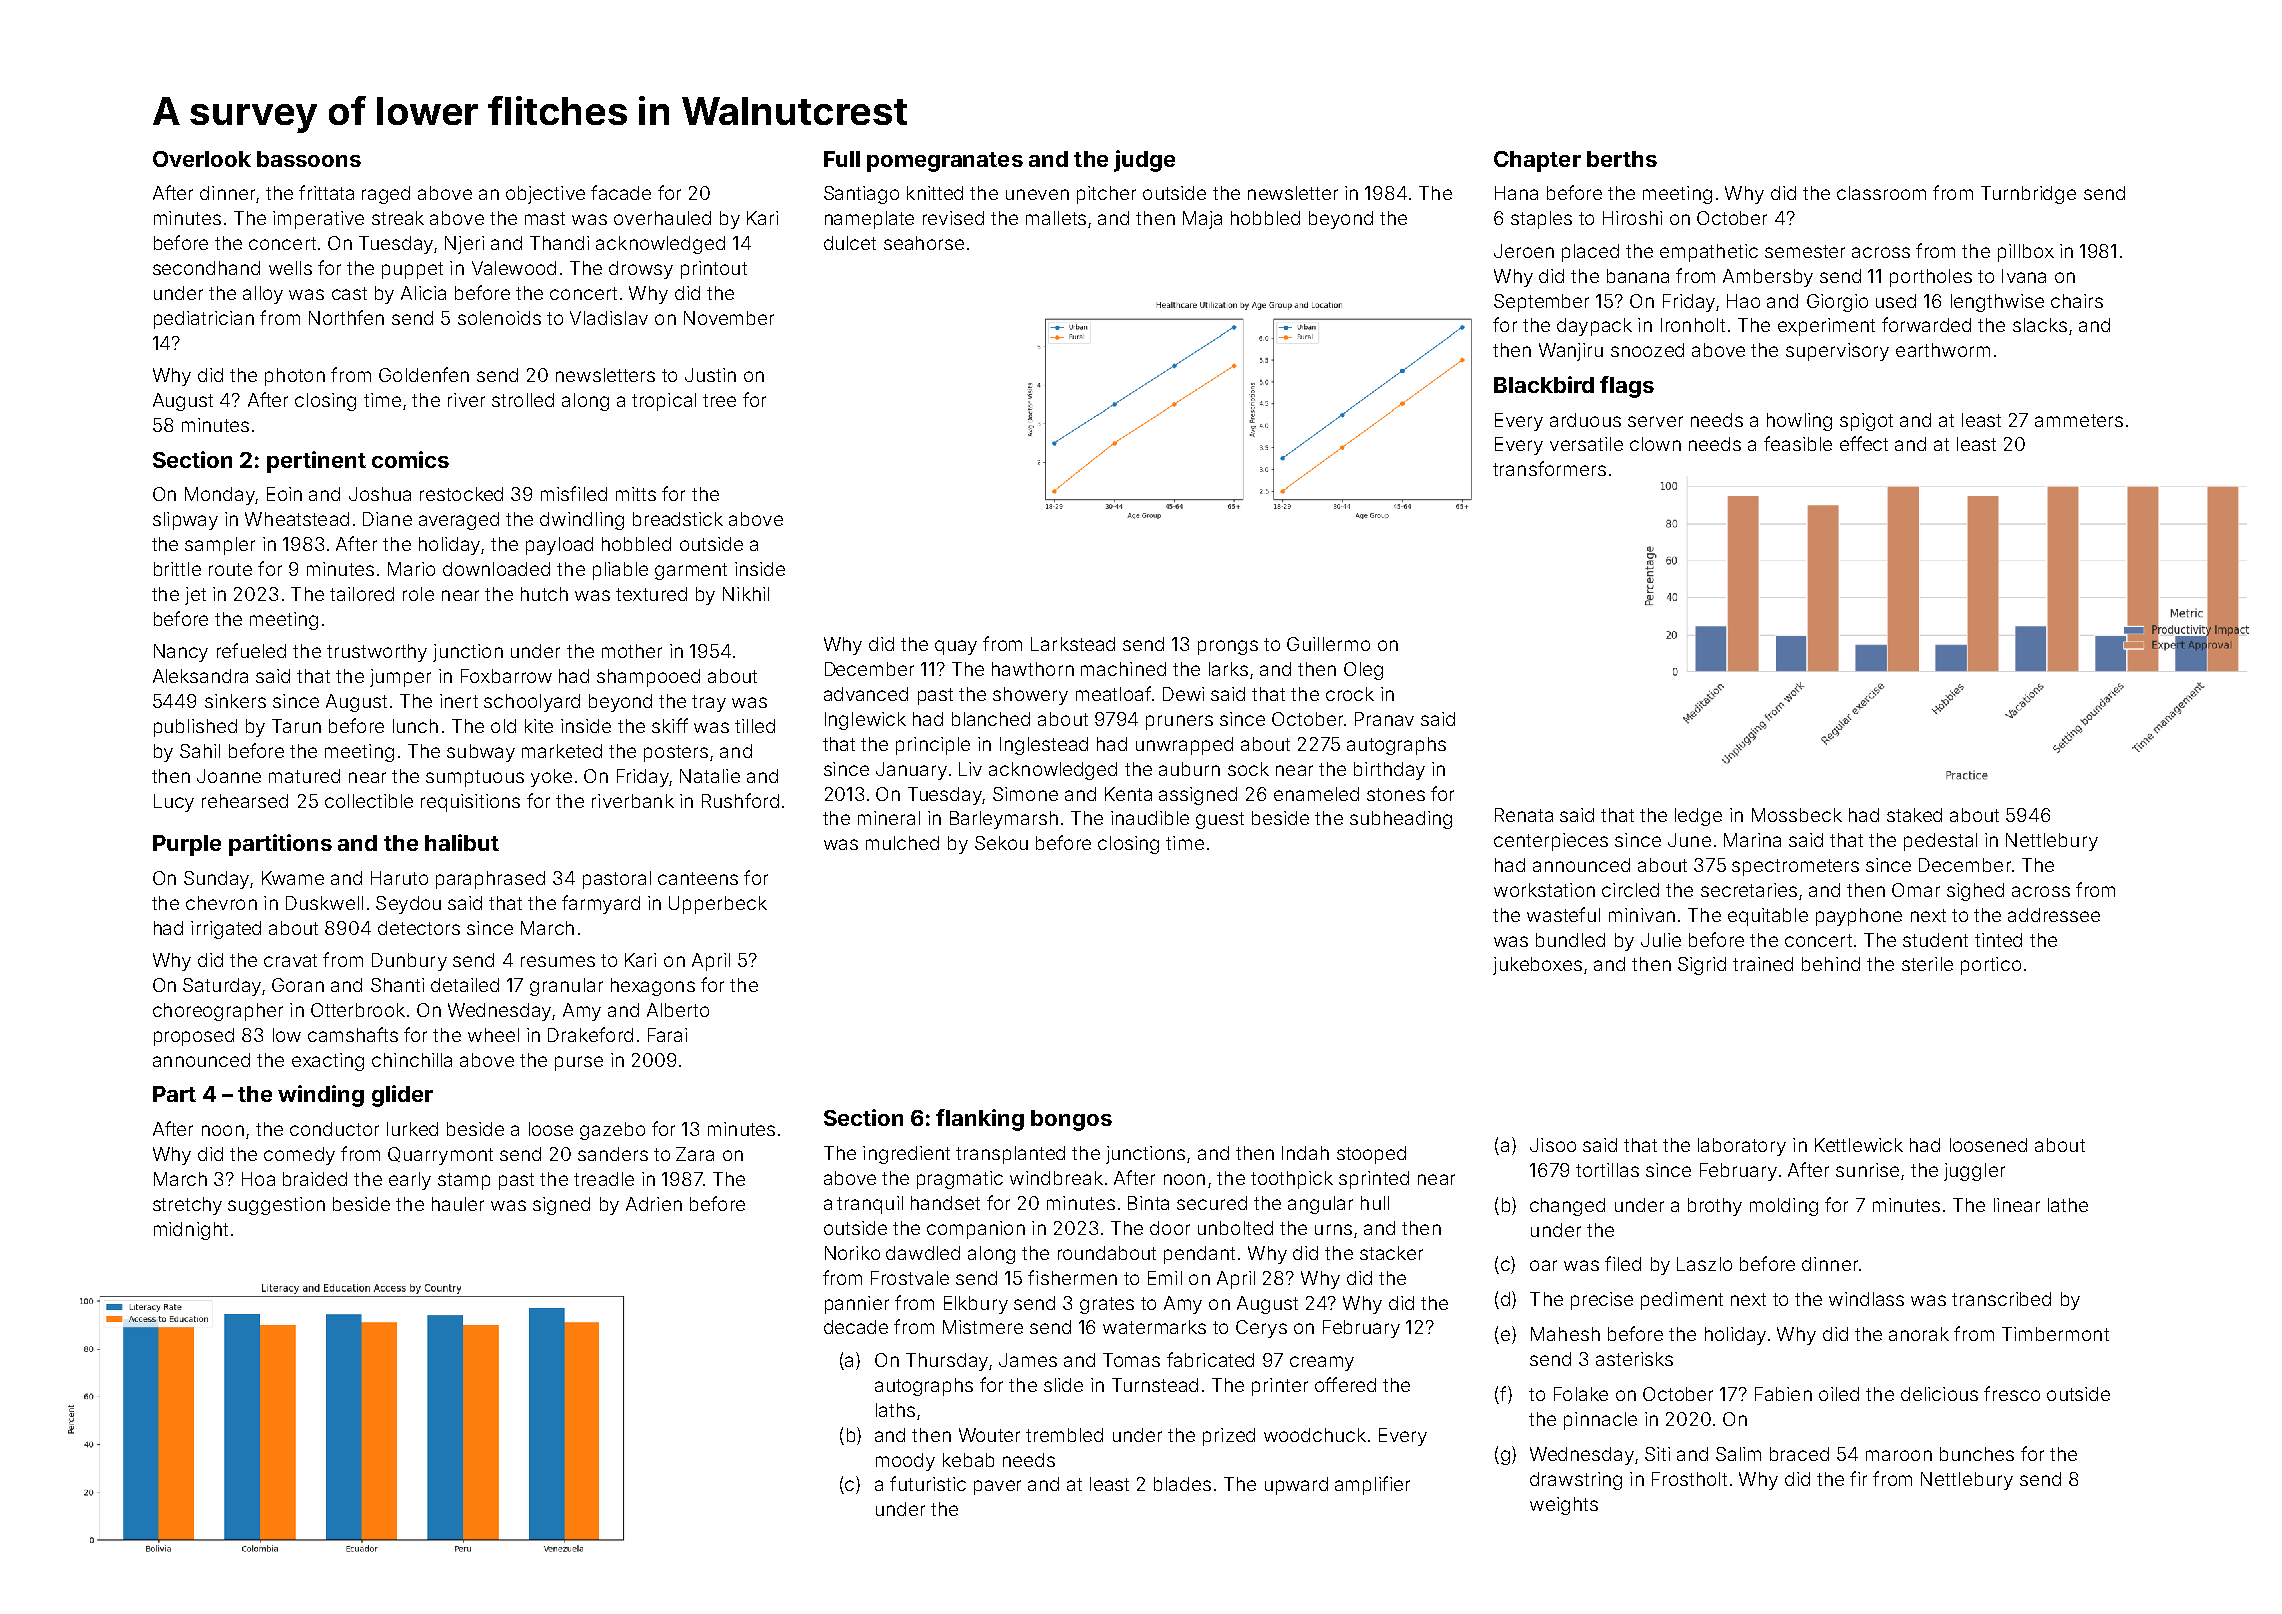  I want to click on effect, so click(1864, 443).
